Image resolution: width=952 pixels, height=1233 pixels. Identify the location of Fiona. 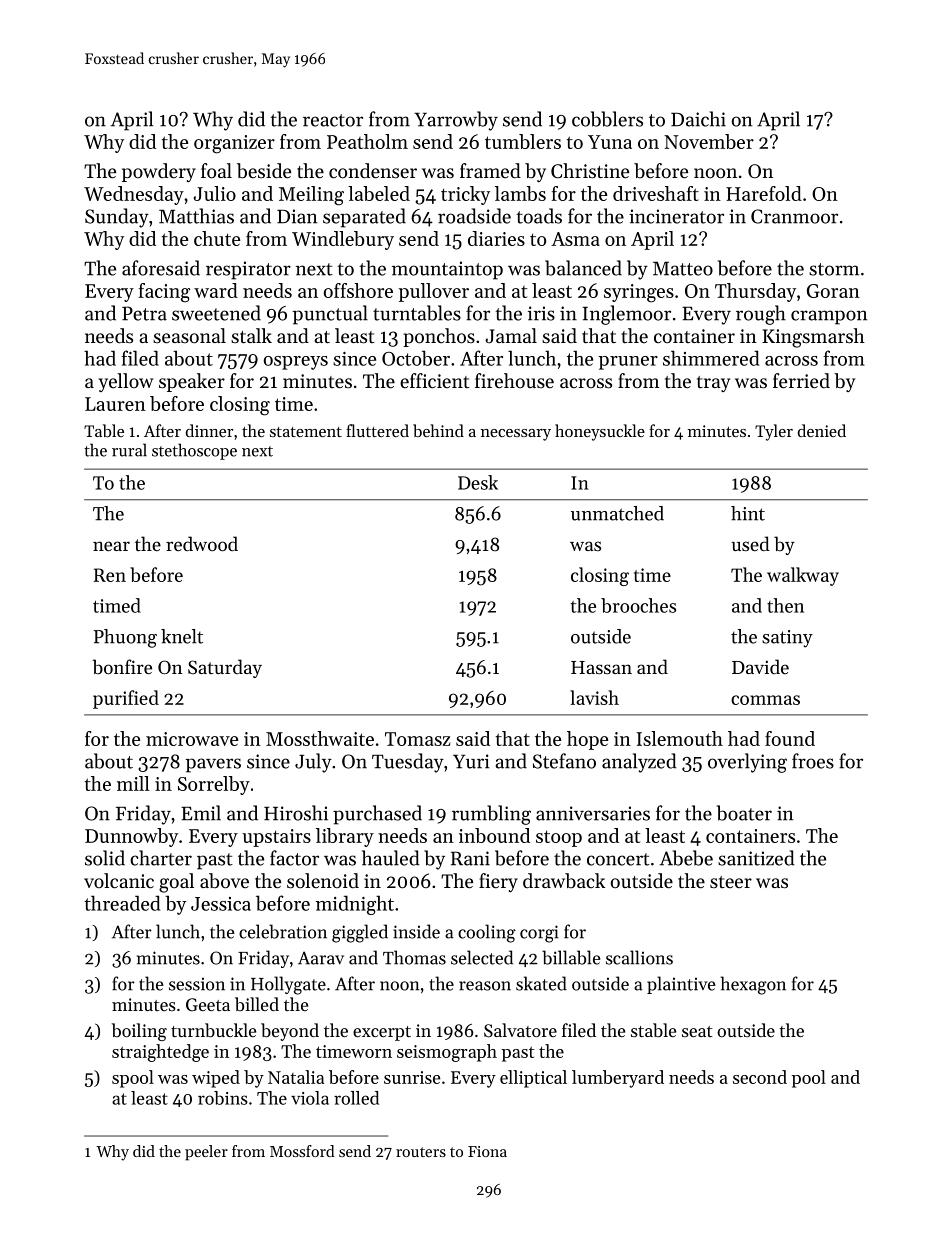
(487, 1151).
